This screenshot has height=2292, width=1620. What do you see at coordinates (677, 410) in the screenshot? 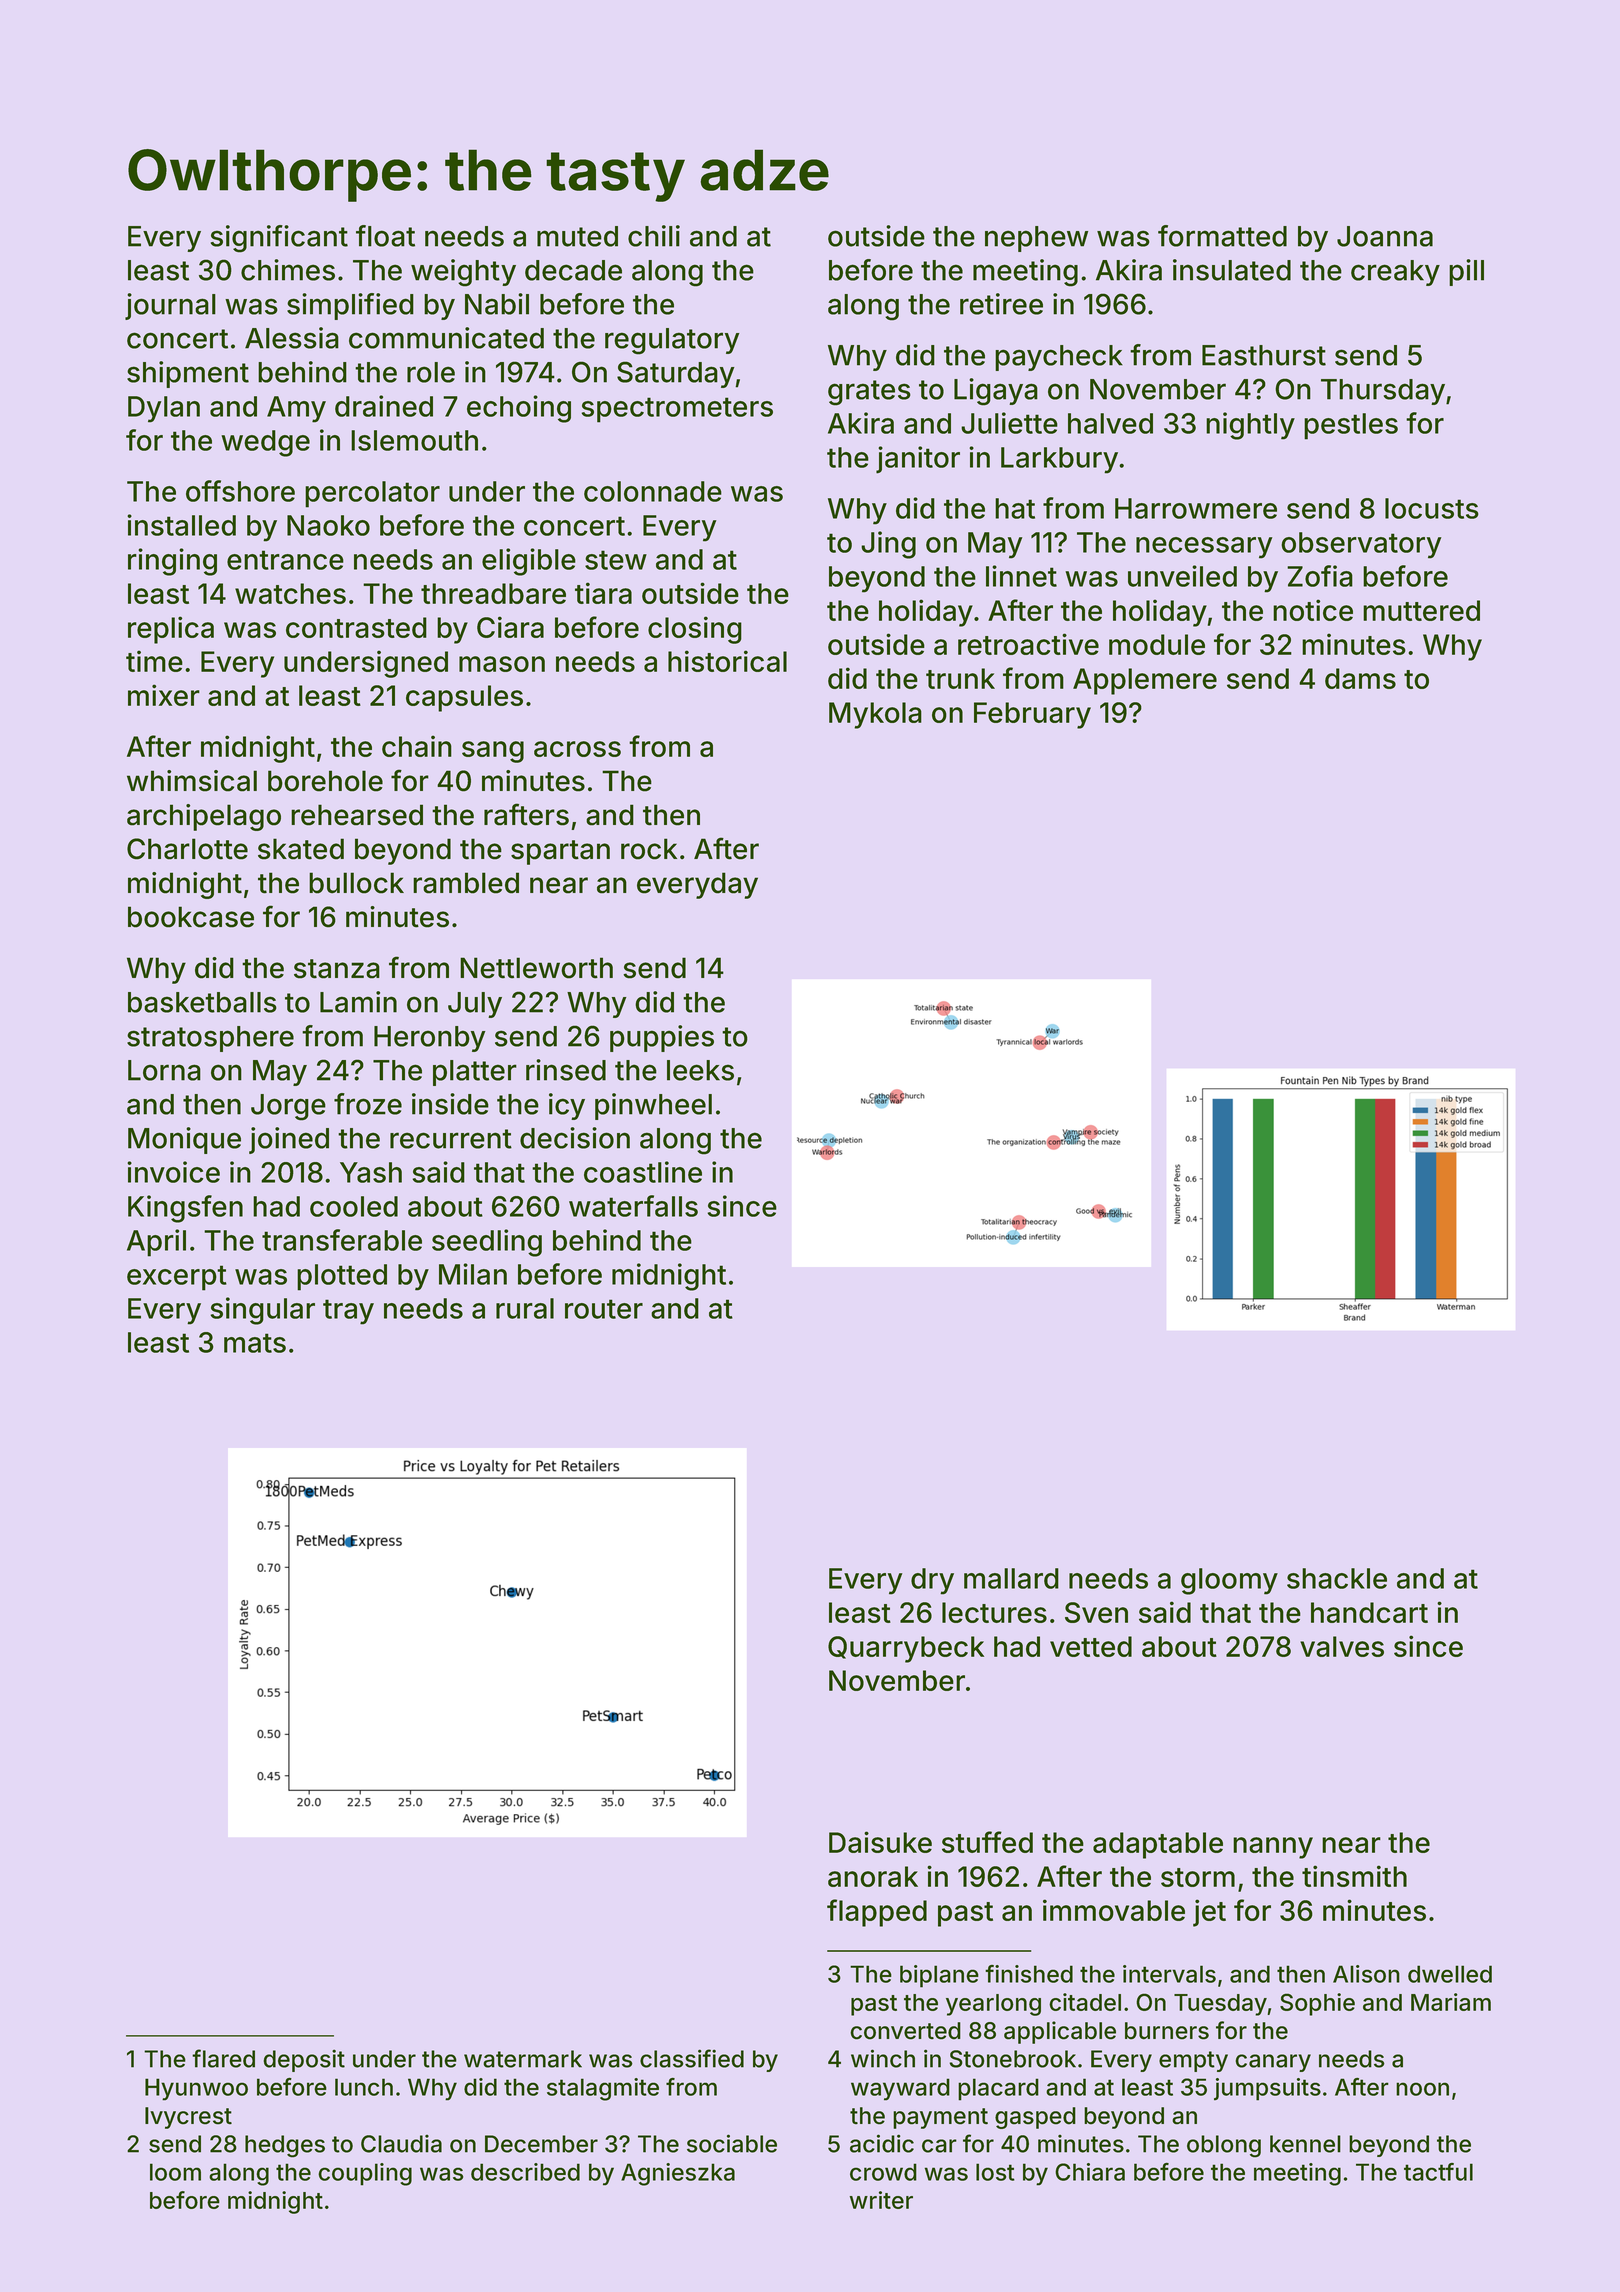
I see `spectrometers` at bounding box center [677, 410].
